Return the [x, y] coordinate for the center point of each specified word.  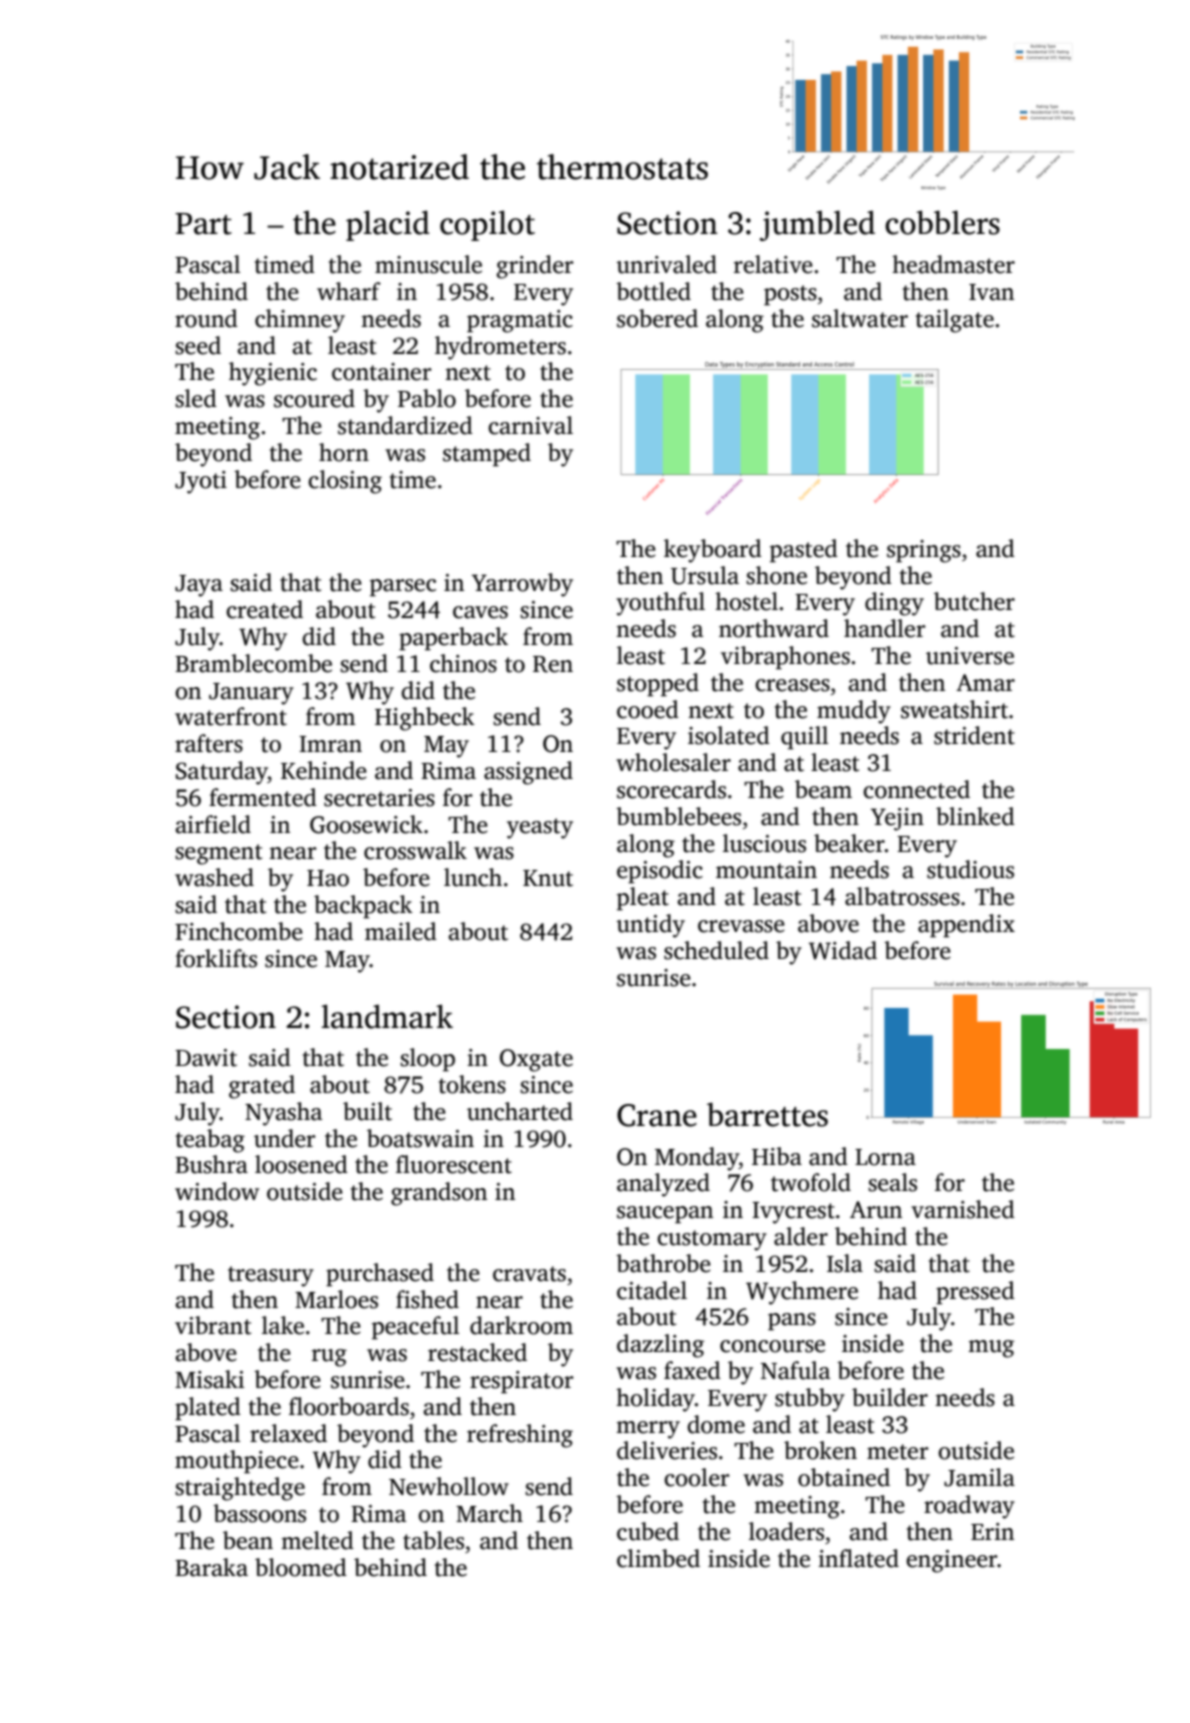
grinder [535, 267]
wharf [349, 291]
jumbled [817, 225]
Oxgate [536, 1060]
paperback [453, 639]
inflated [858, 1558]
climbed [658, 1558]
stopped [658, 685]
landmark [387, 1016]
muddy [854, 712]
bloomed [301, 1567]
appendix [966, 926]
